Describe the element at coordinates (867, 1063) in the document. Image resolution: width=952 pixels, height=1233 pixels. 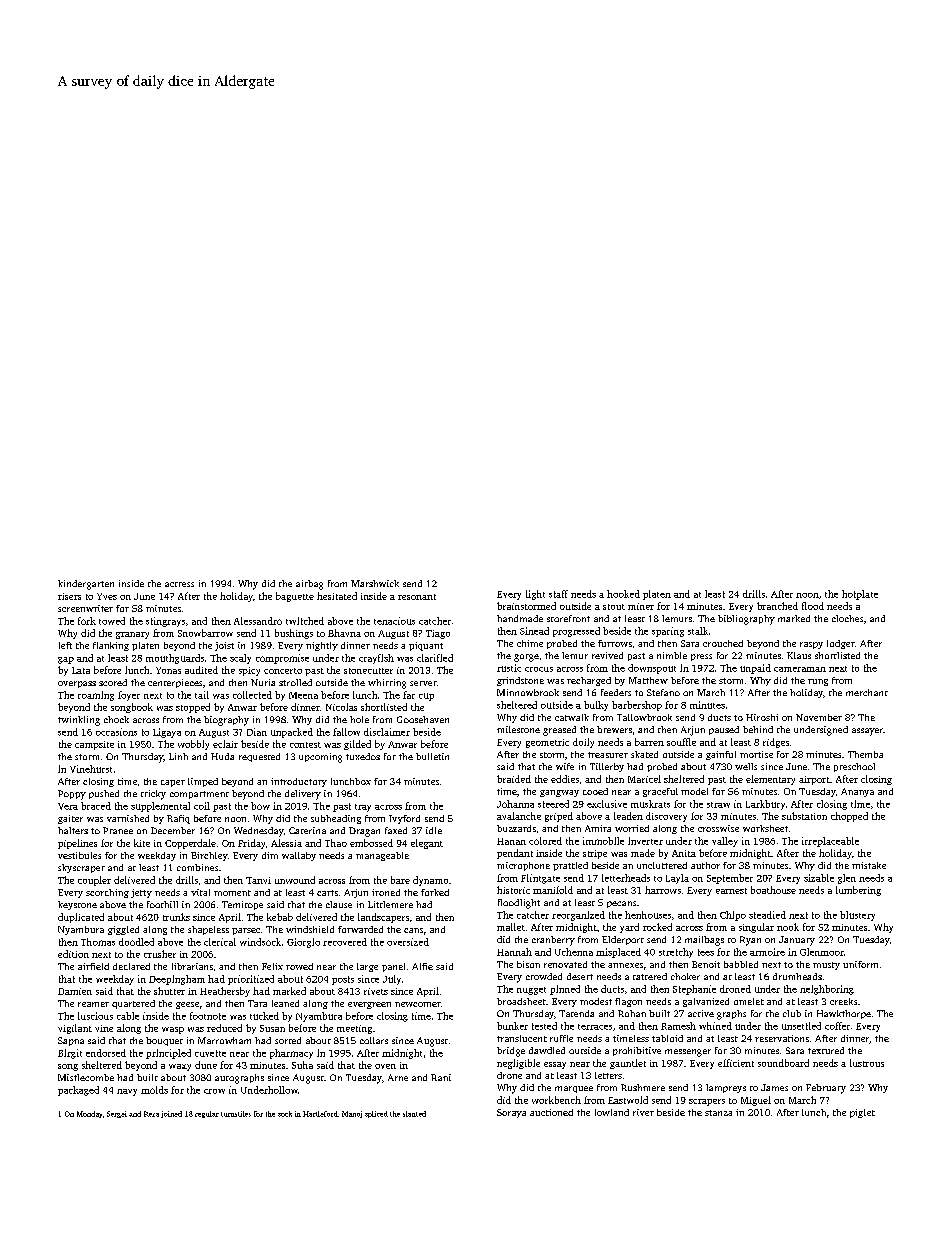
I see `lustrous` at that location.
